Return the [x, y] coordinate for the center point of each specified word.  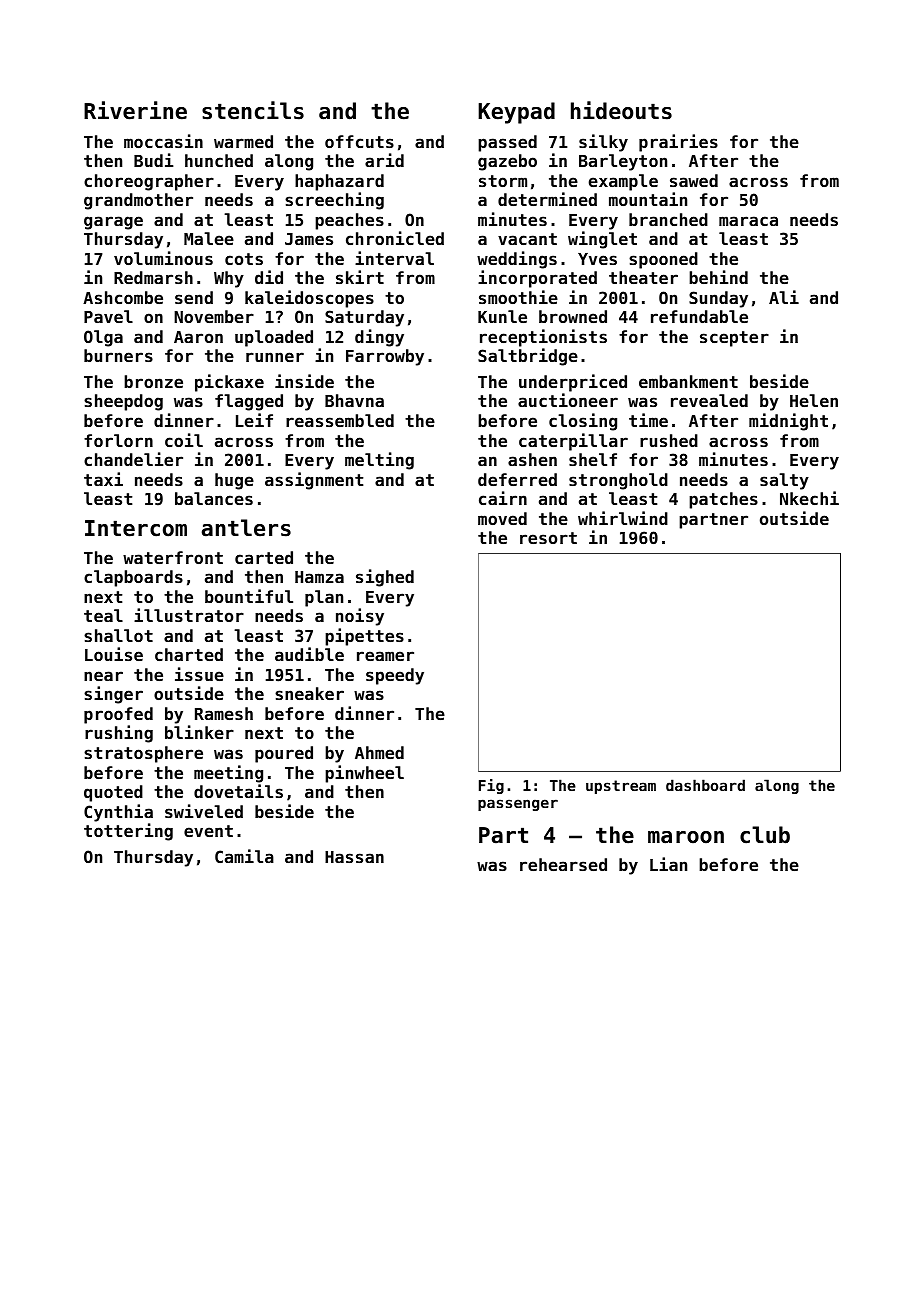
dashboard [705, 785]
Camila [244, 856]
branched [668, 219]
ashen [532, 459]
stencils [253, 110]
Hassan [354, 857]
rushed [669, 440]
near [103, 676]
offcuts [359, 141]
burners [118, 355]
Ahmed [379, 752]
